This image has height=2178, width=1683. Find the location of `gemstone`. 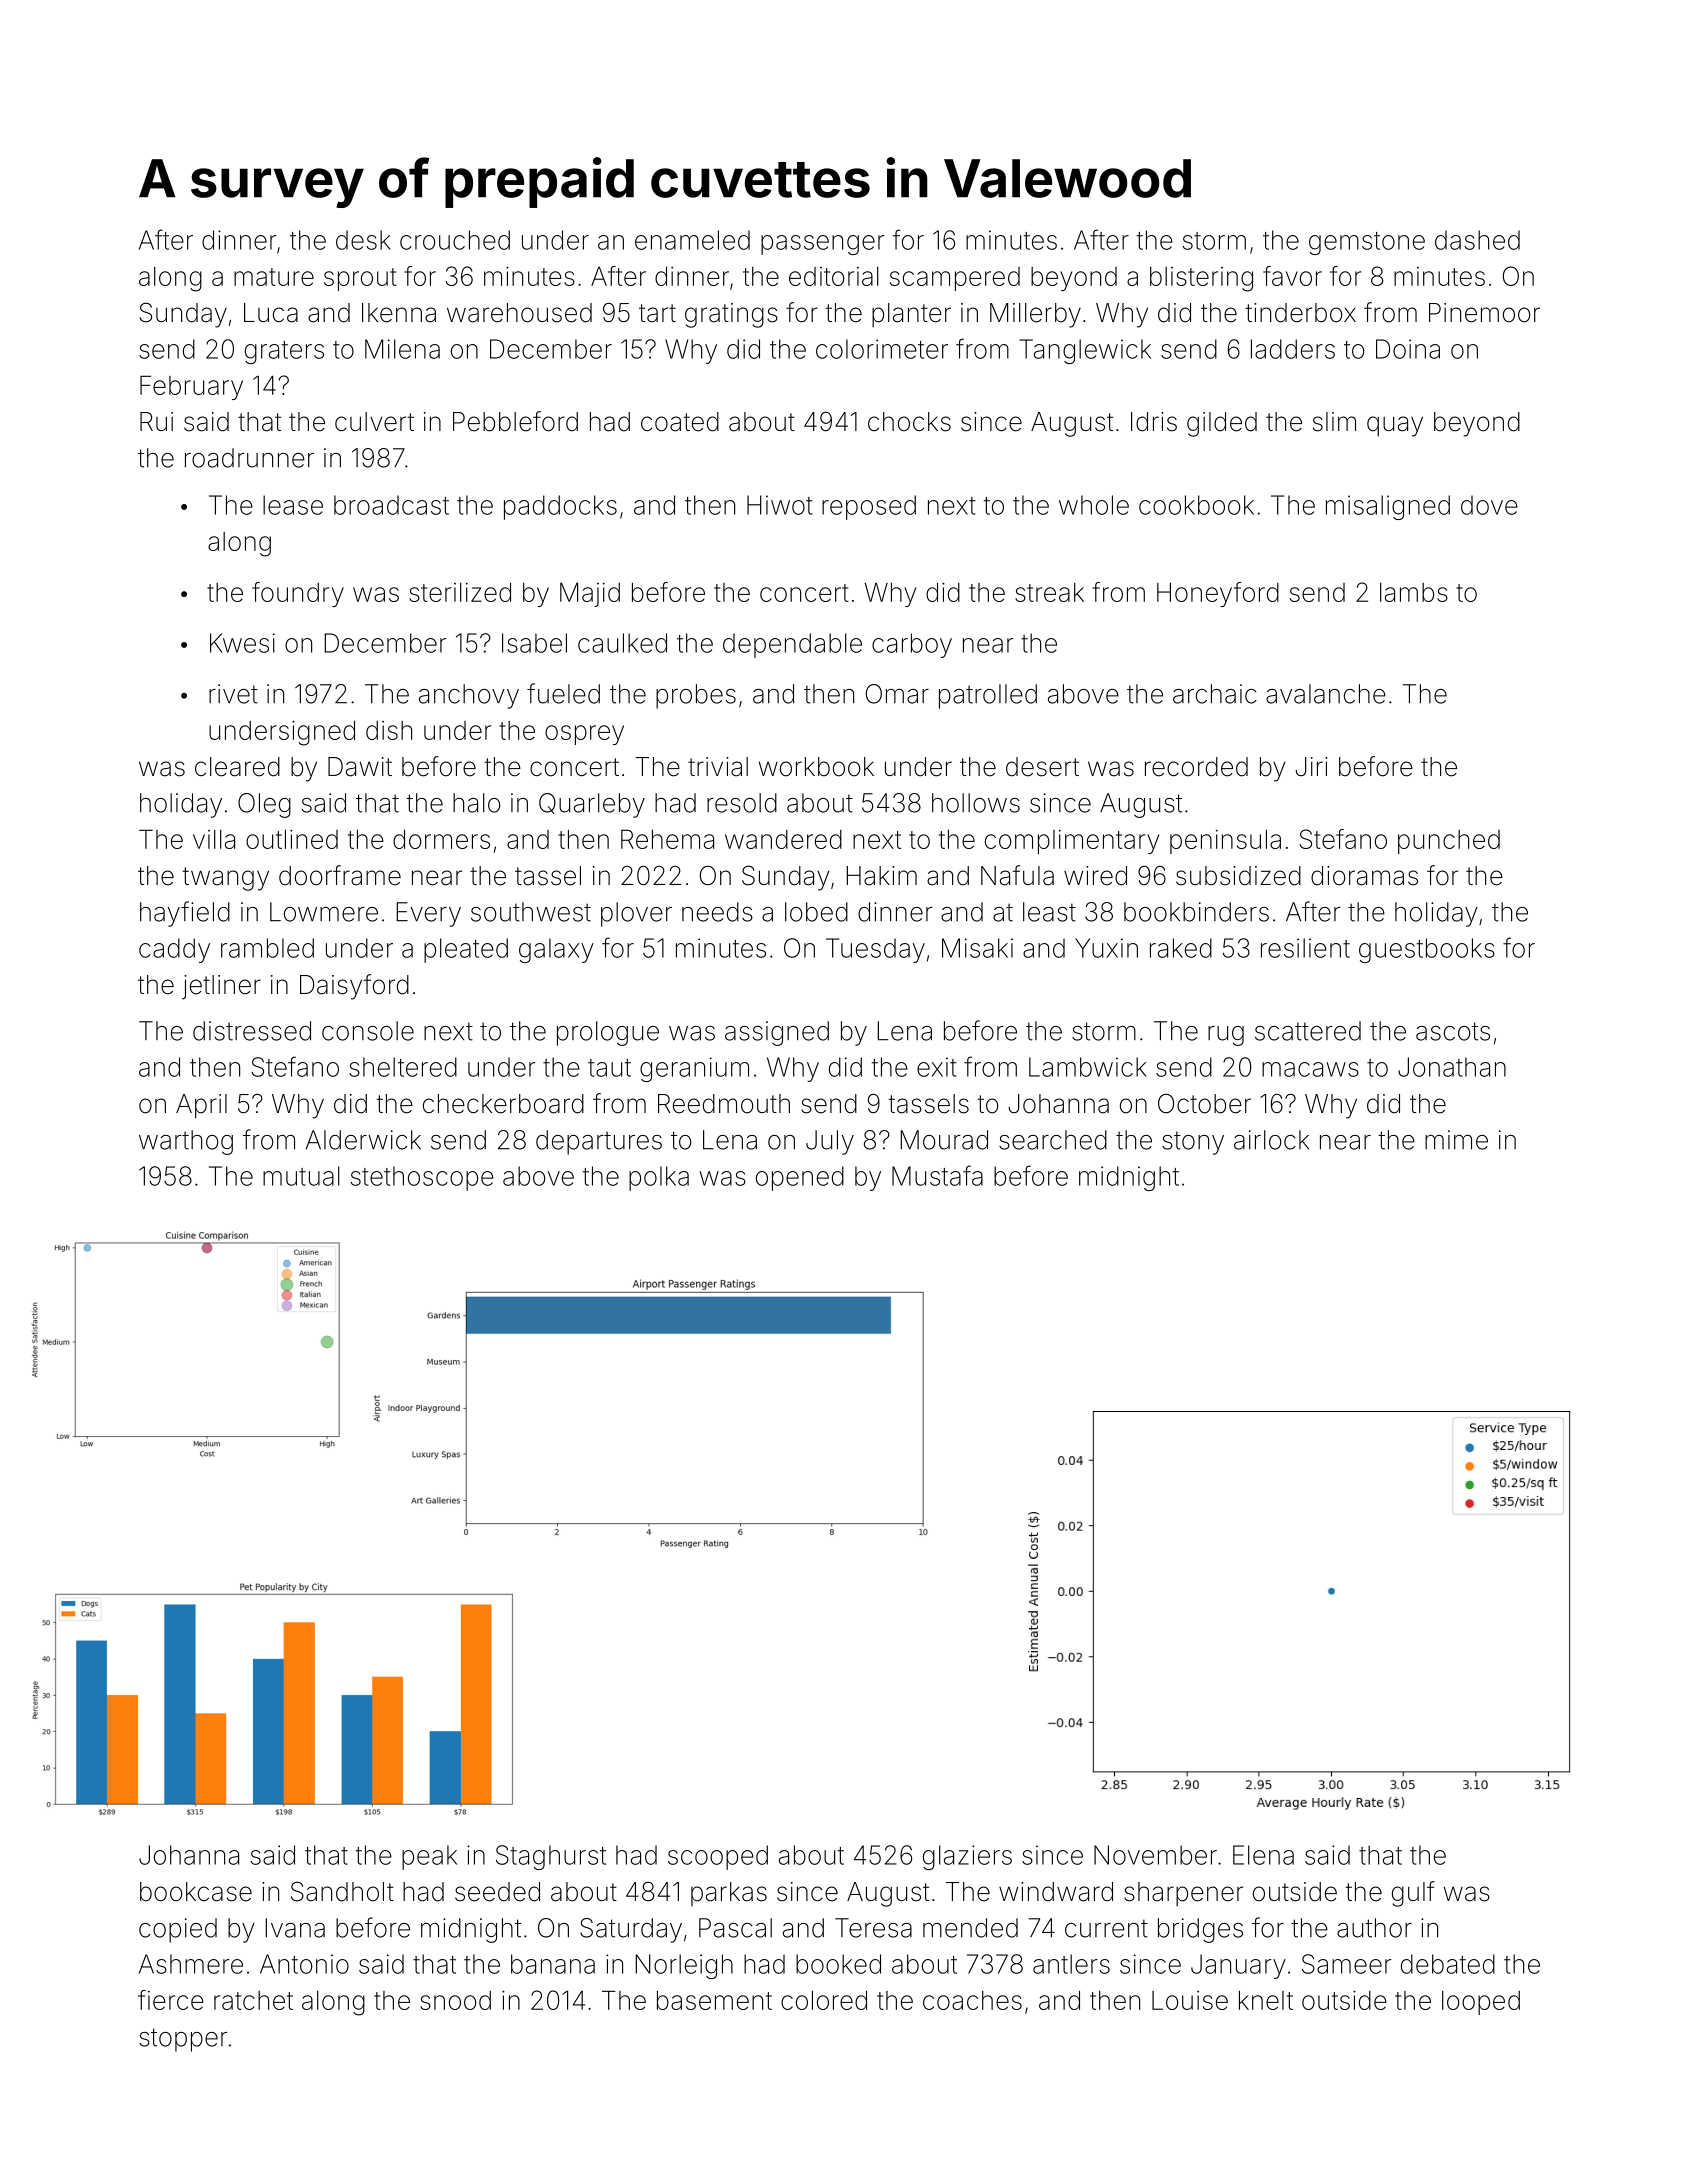

gemstone is located at coordinates (1367, 243).
